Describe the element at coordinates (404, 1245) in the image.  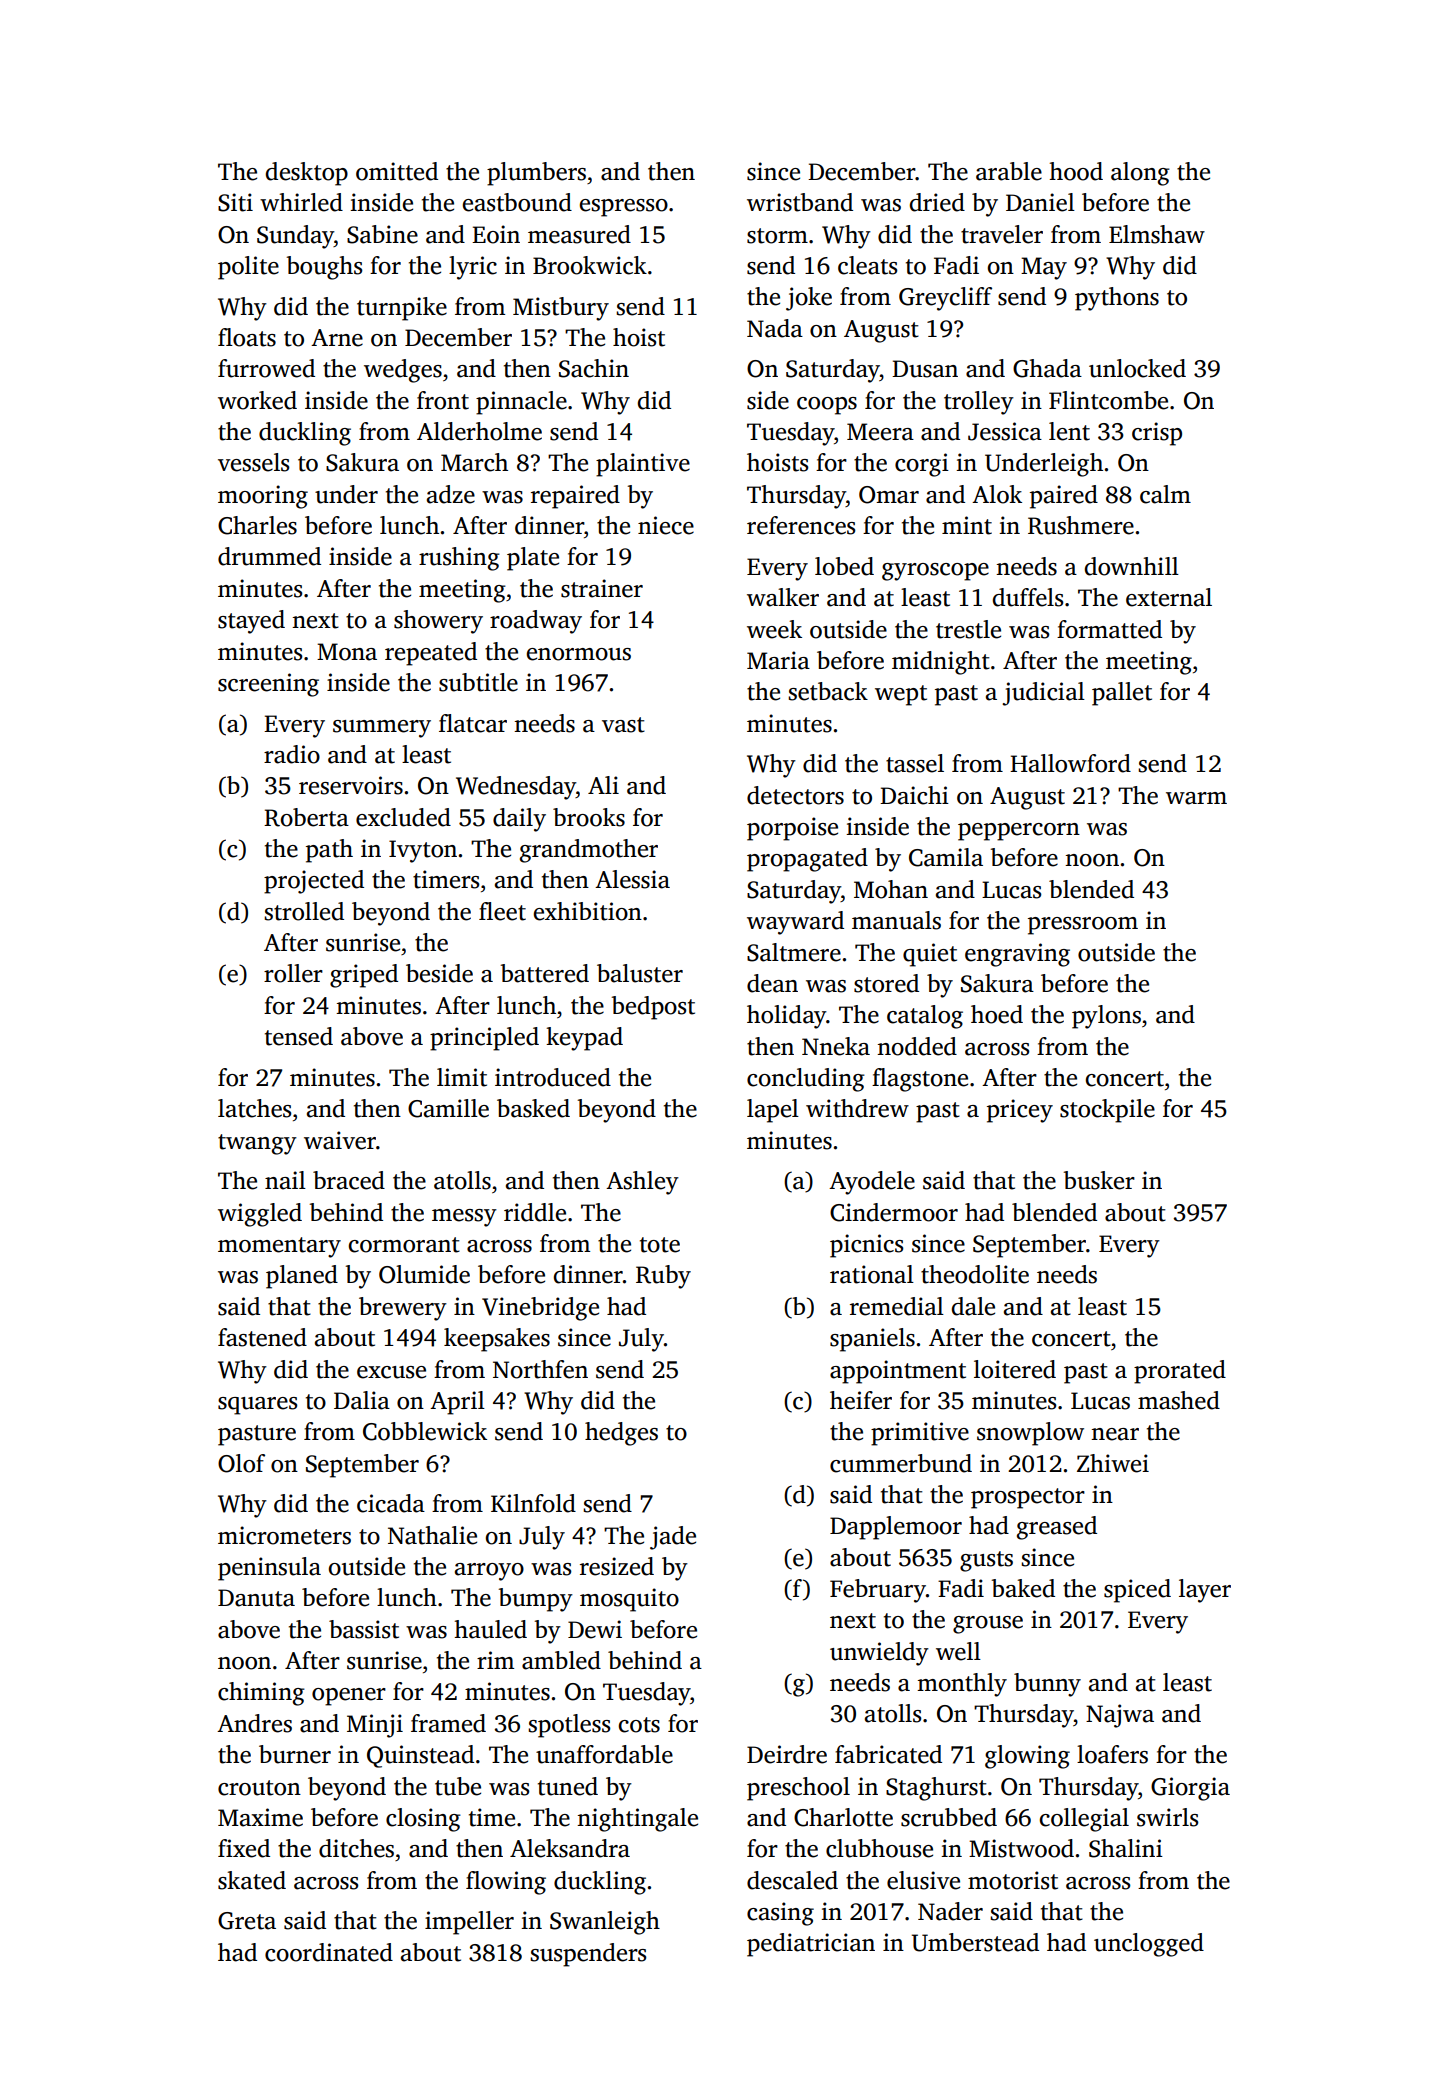
I see `cormorant` at that location.
